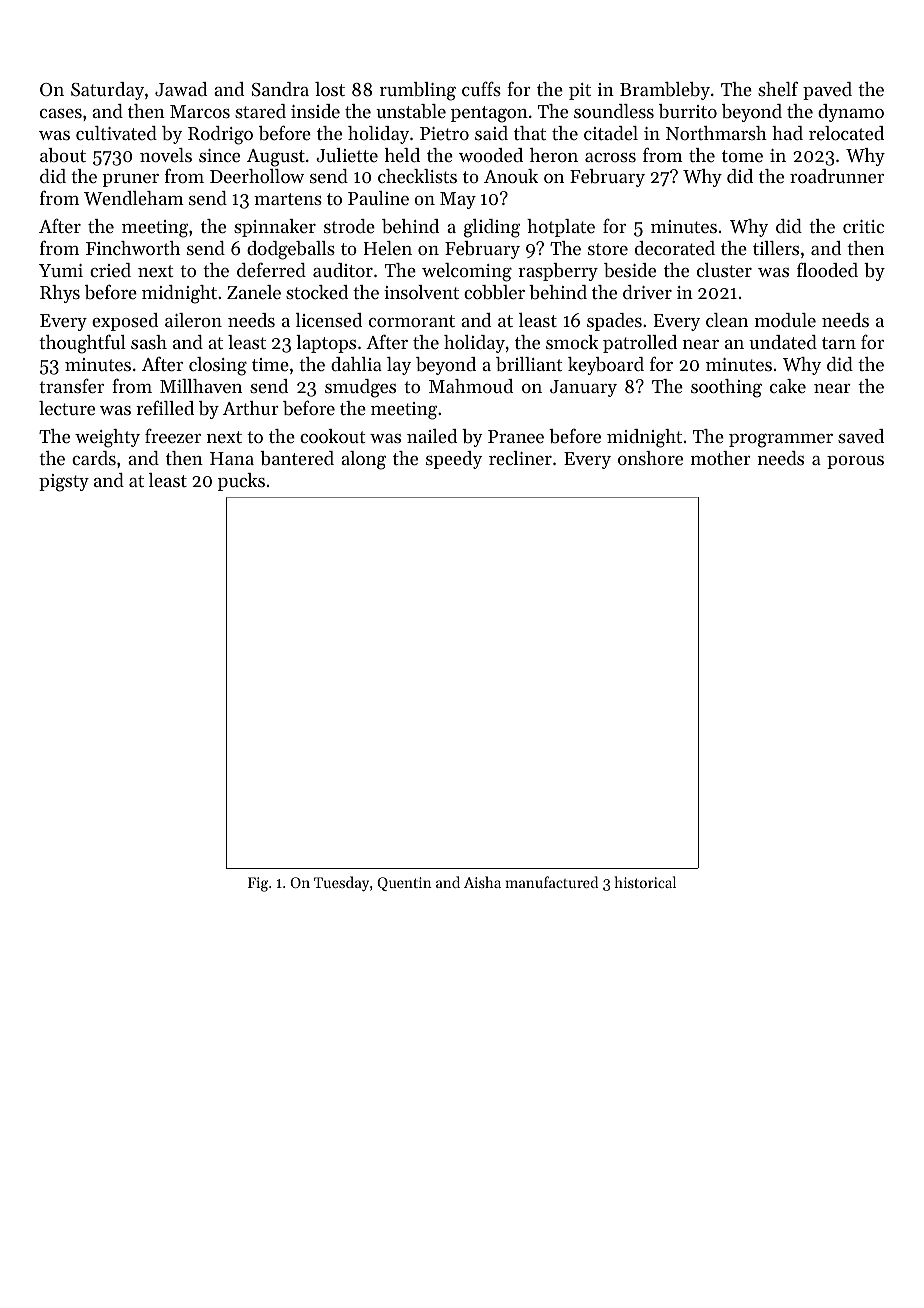  Describe the element at coordinates (82, 344) in the screenshot. I see `thoughtful` at that location.
